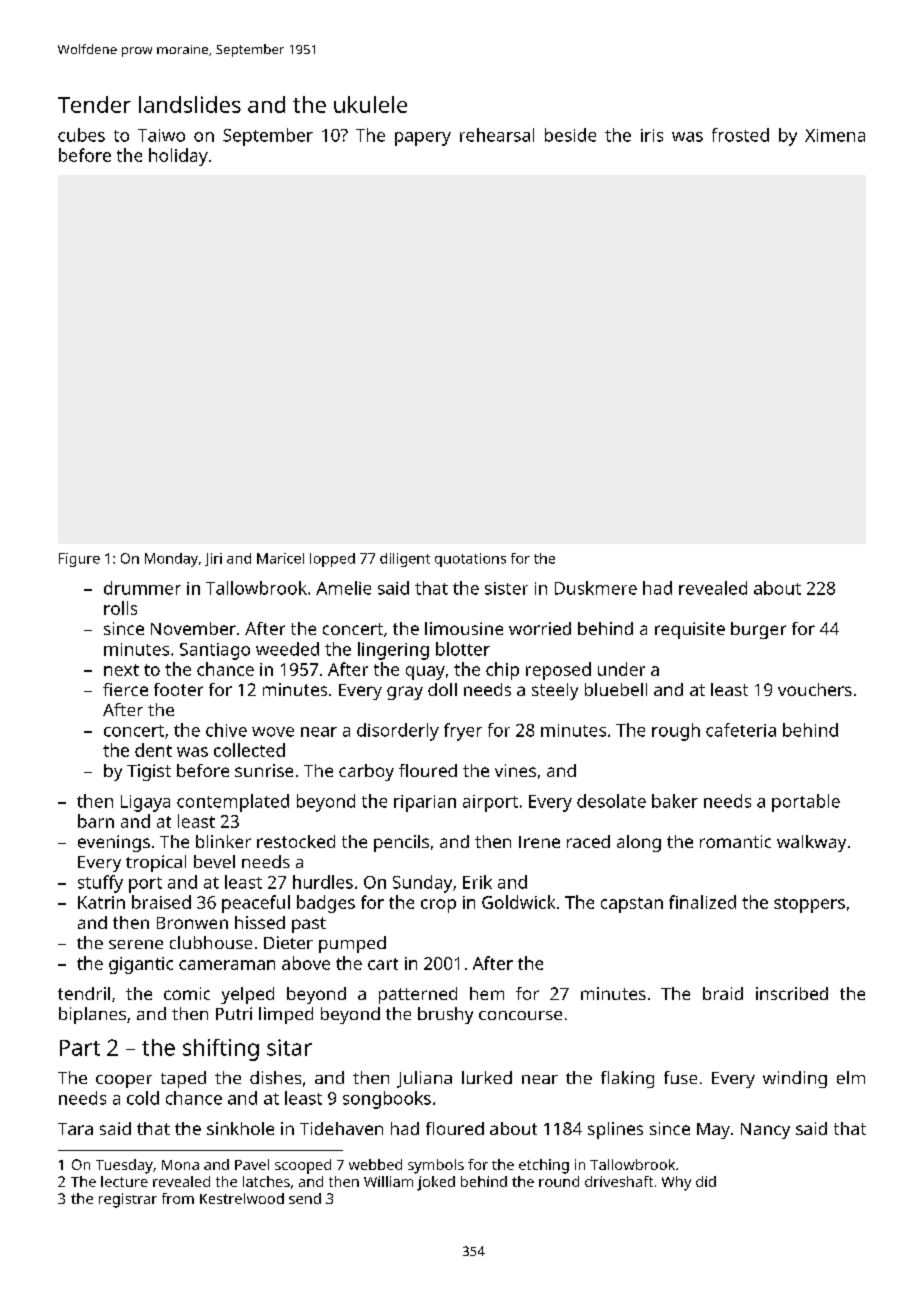 Image resolution: width=924 pixels, height=1308 pixels. What do you see at coordinates (242, 1198) in the page?
I see `Kestrelwood` at bounding box center [242, 1198].
